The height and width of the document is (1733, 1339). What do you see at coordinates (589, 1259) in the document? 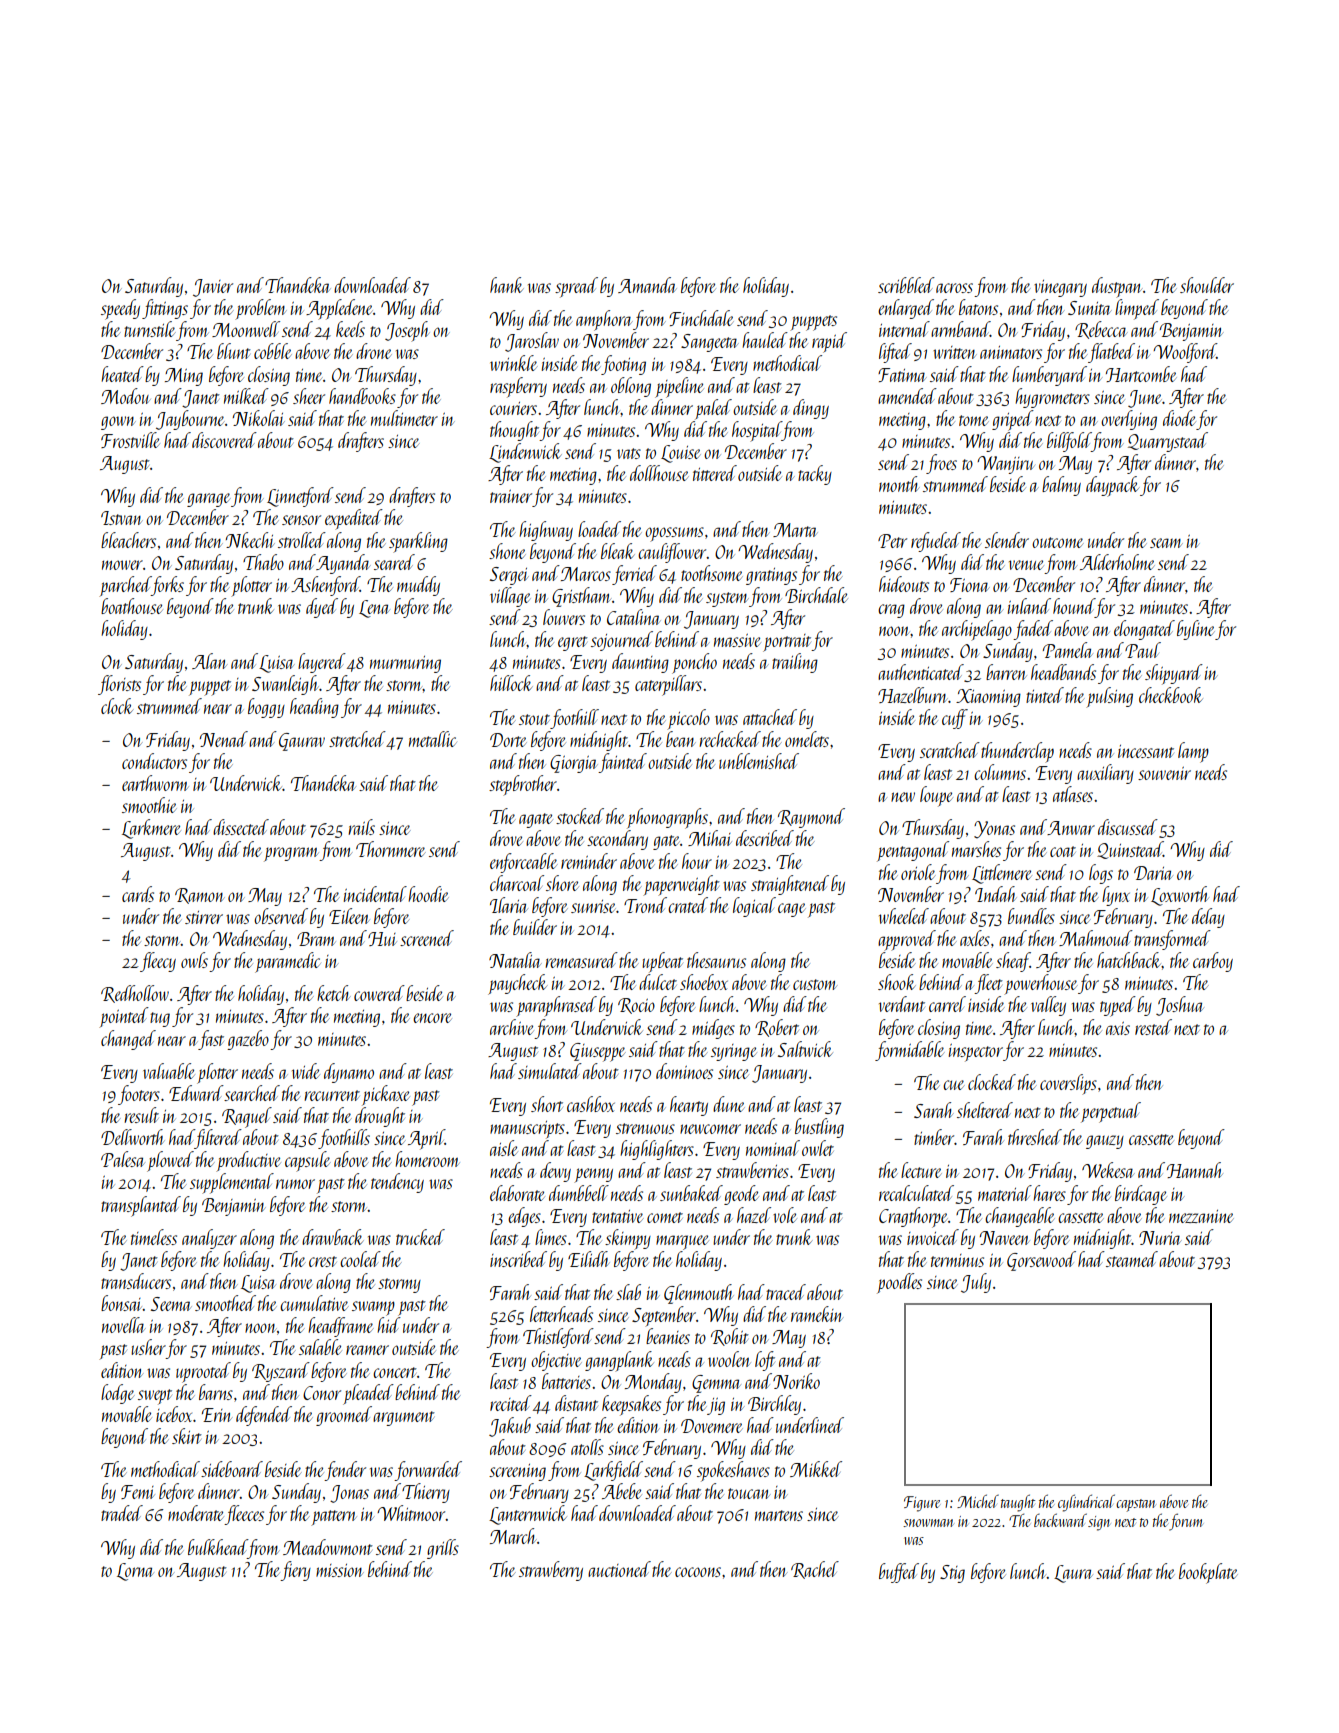
I see `Eilidh` at bounding box center [589, 1259].
